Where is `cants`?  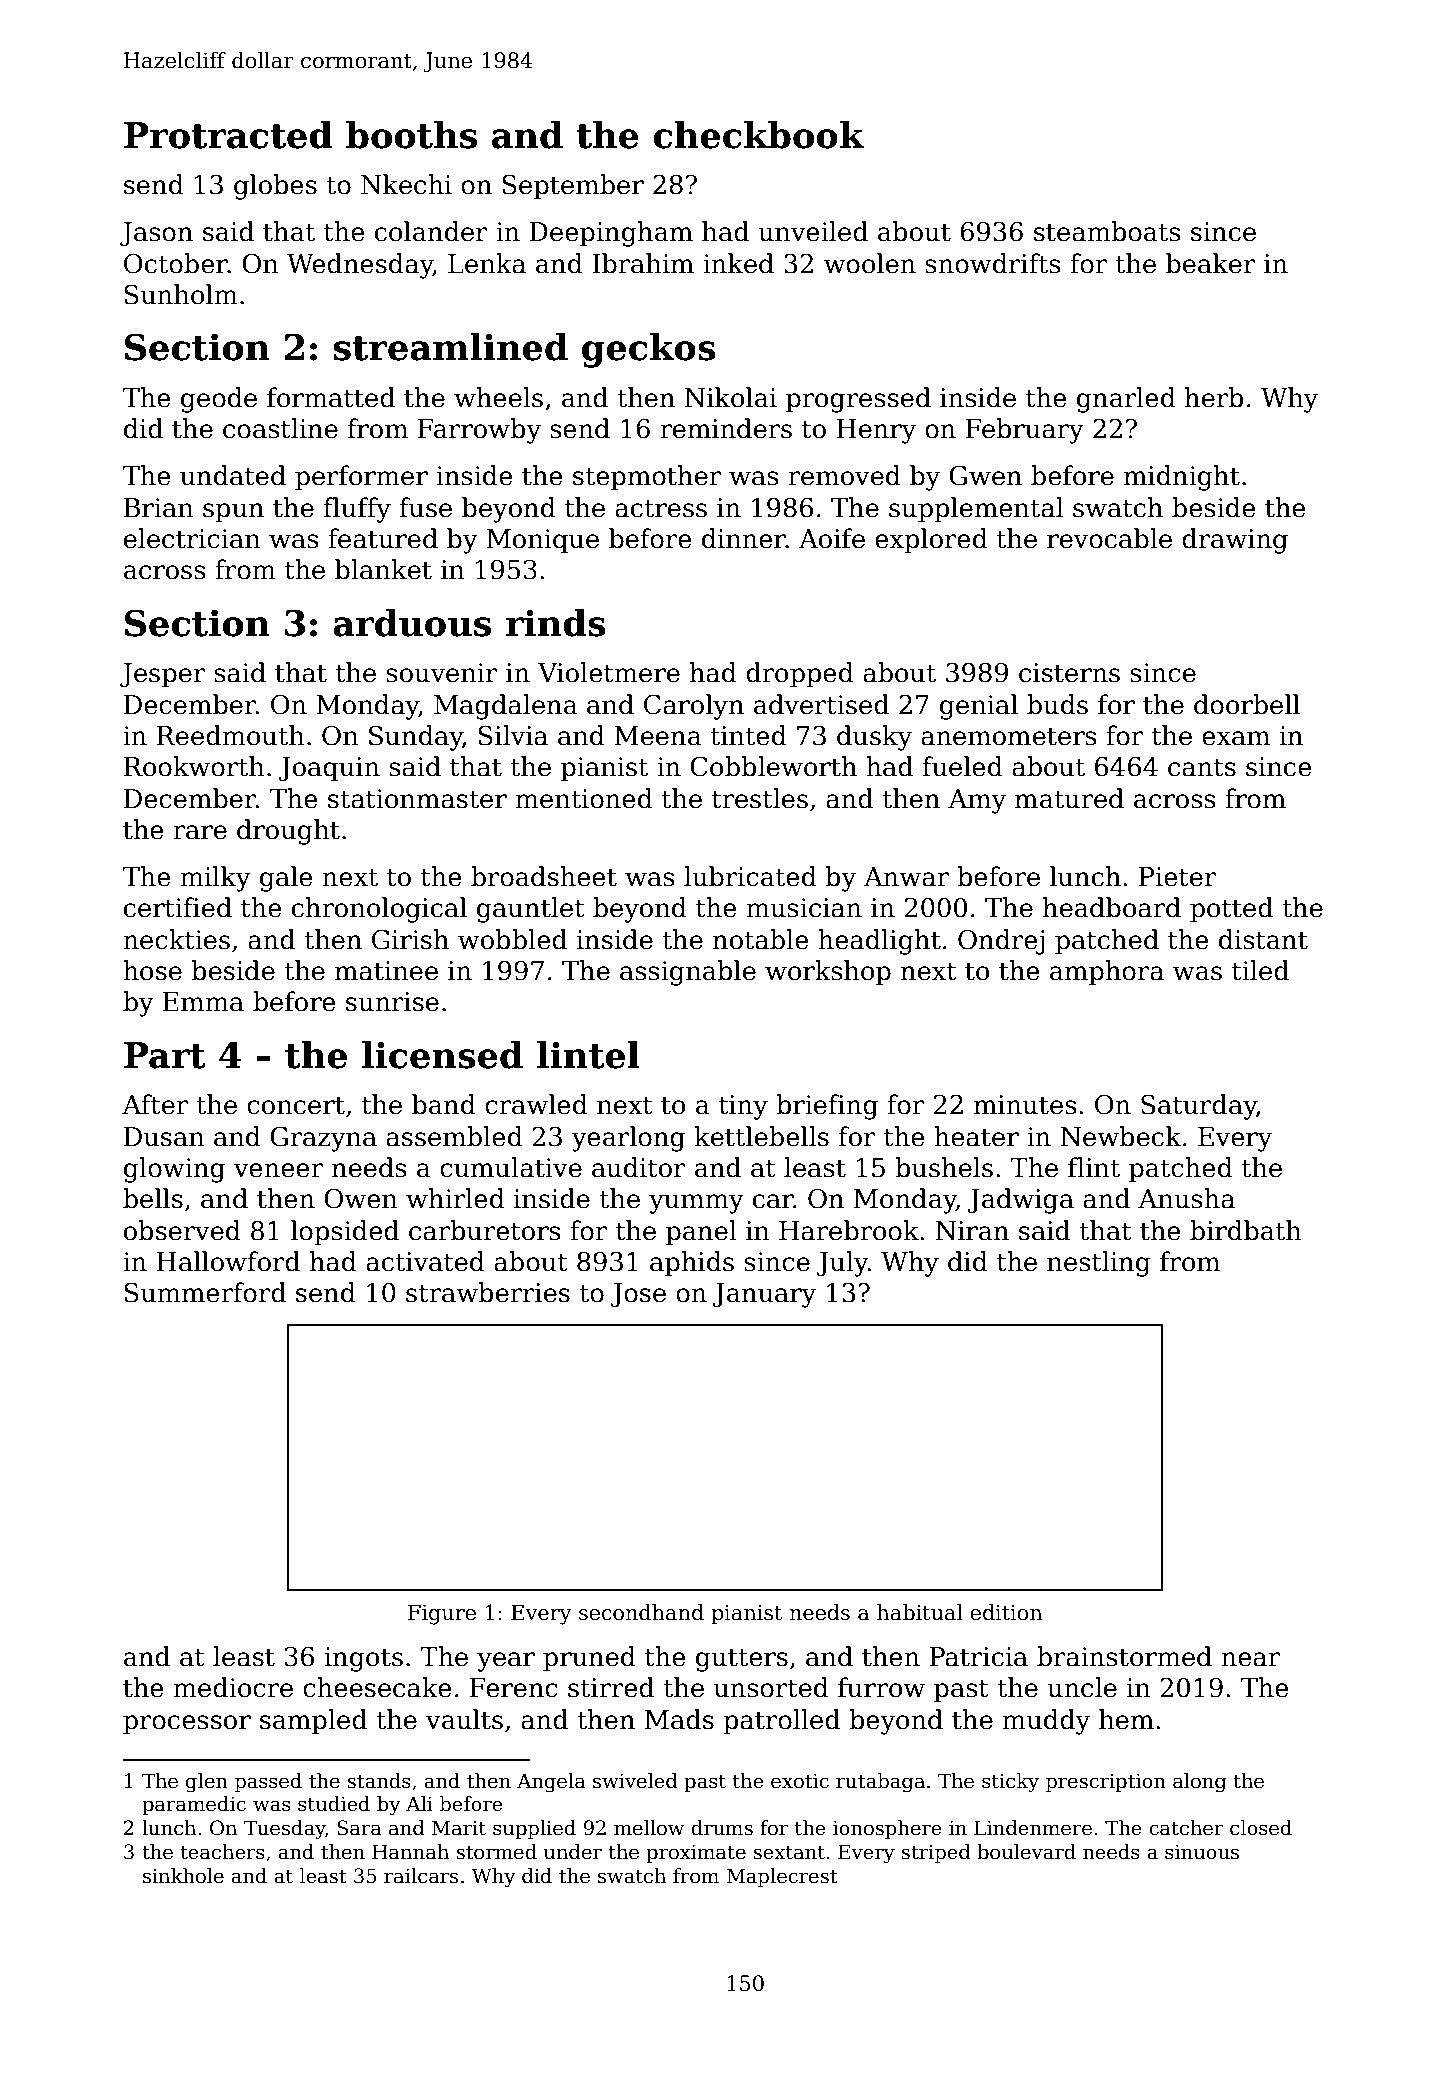
cants is located at coordinates (1202, 767).
